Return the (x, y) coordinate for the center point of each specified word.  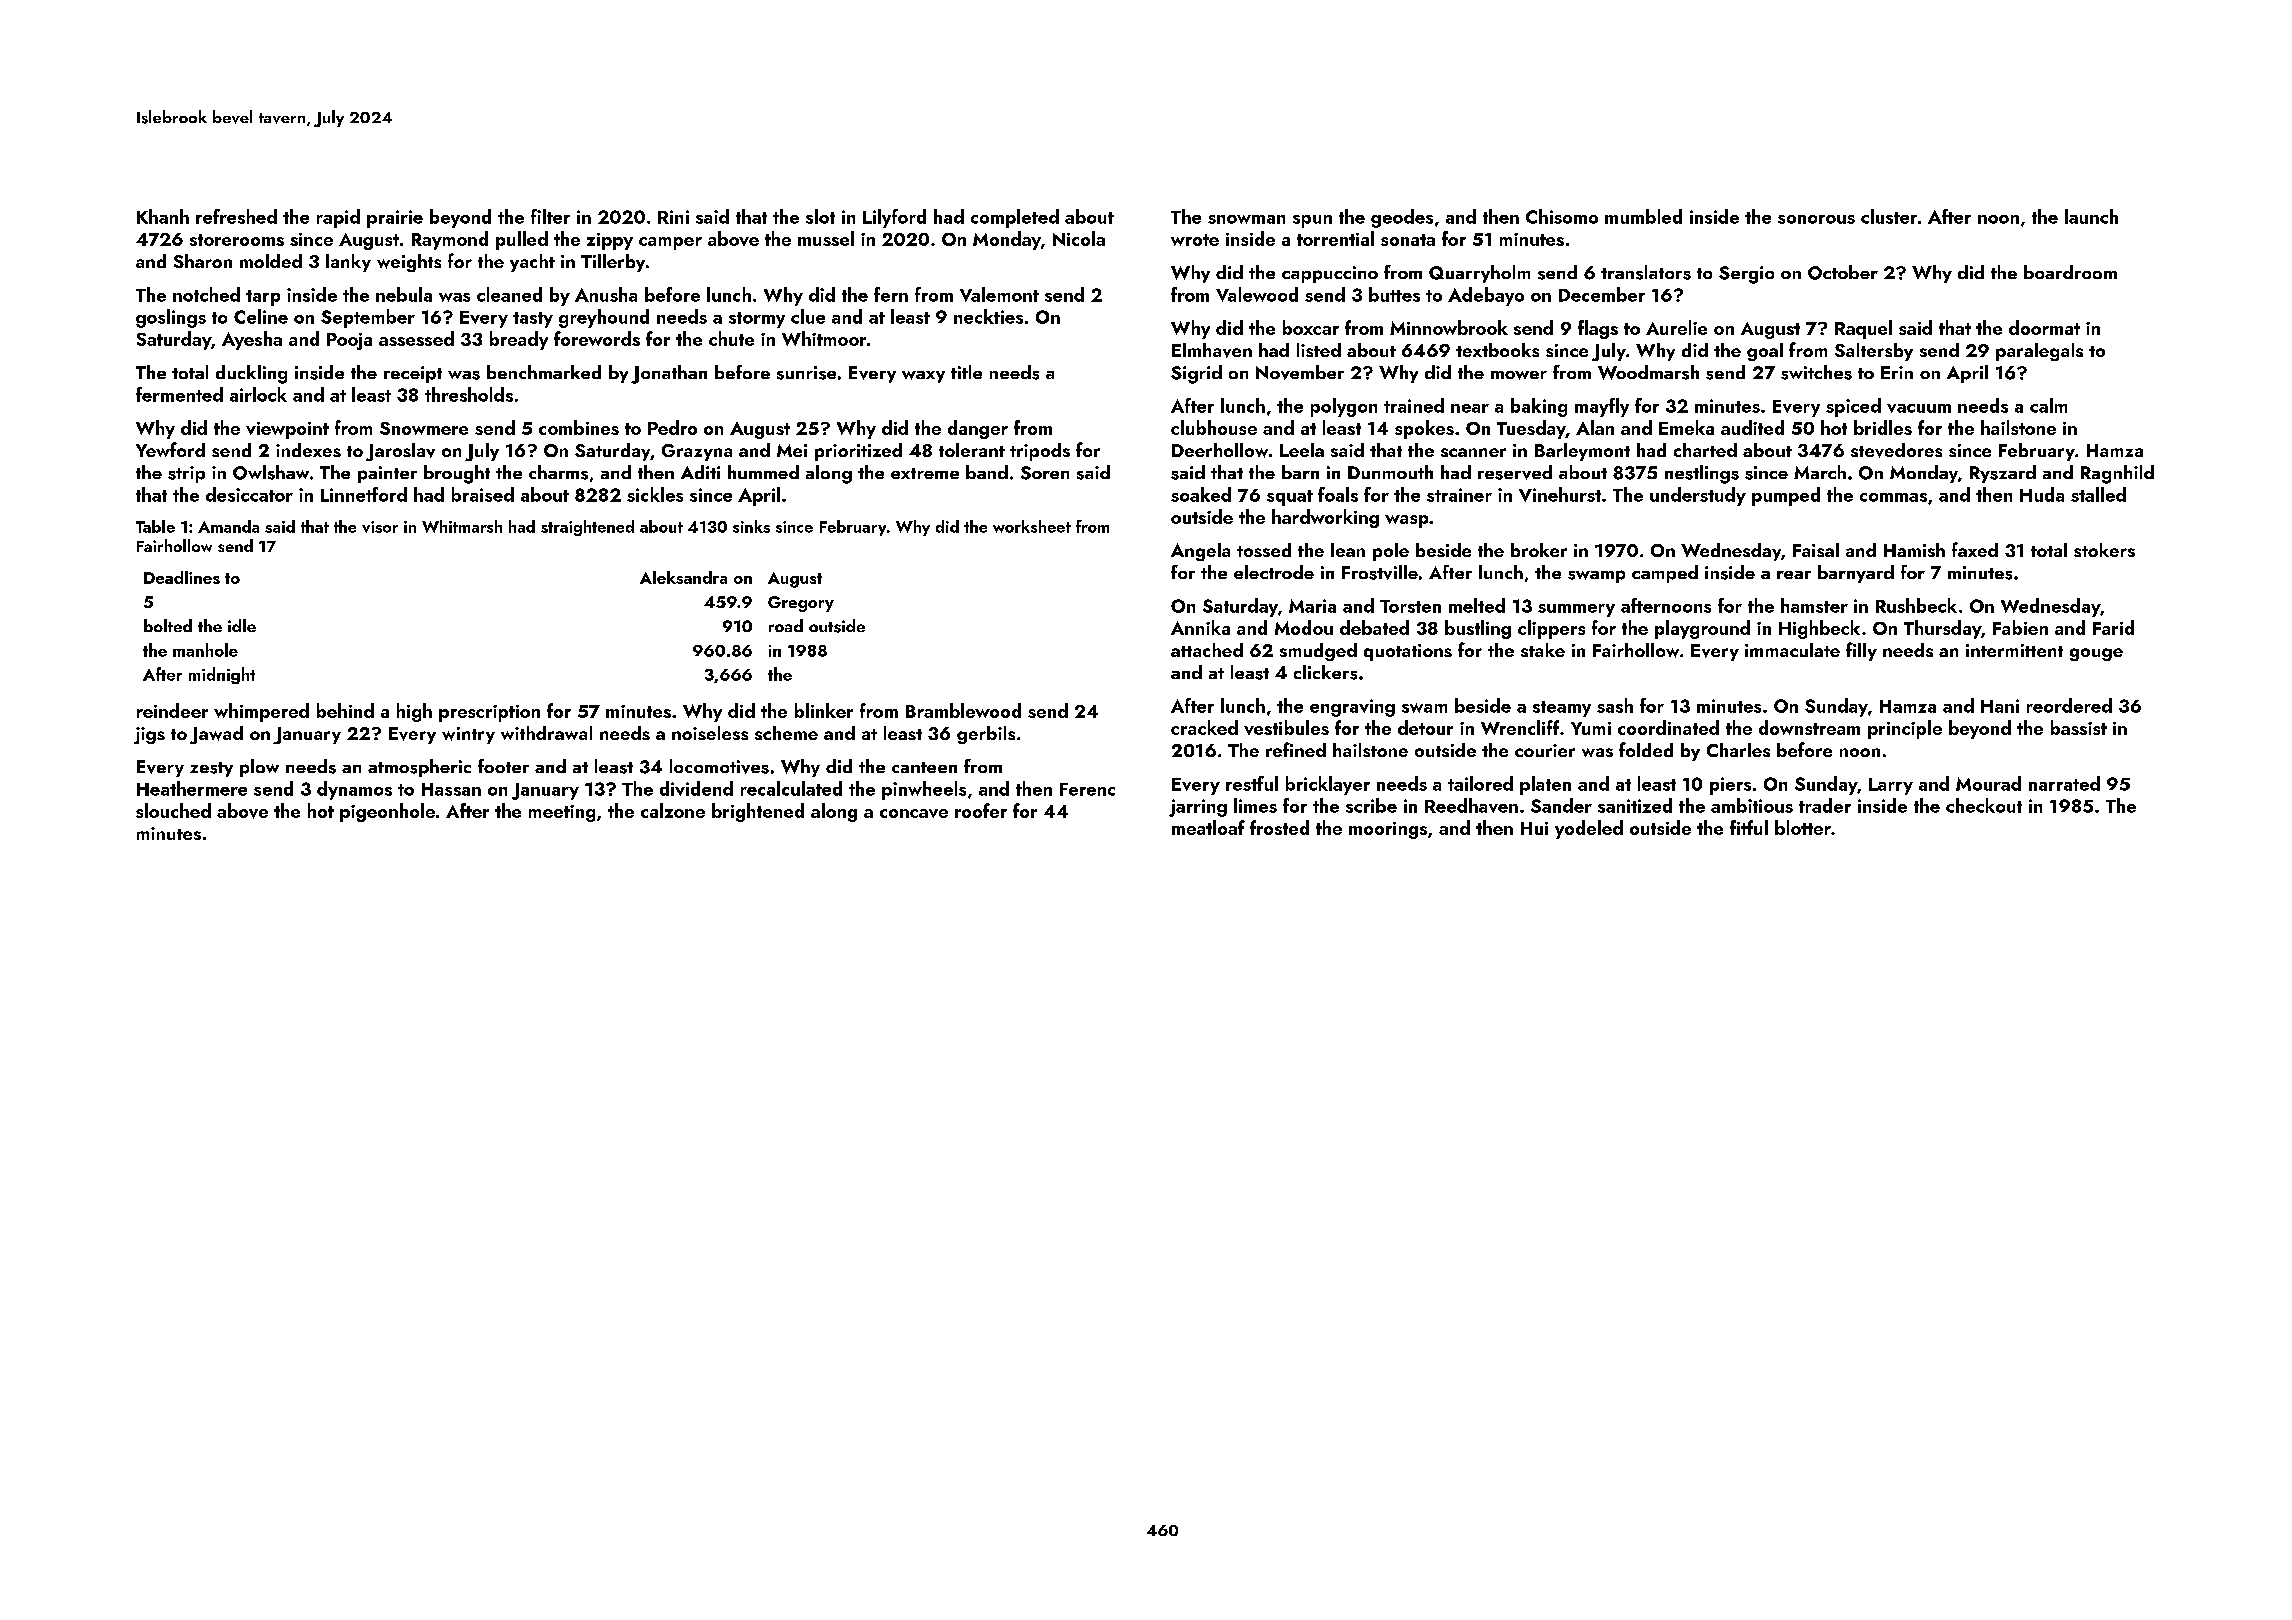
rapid (338, 218)
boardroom (2070, 272)
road (786, 625)
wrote (1195, 240)
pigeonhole (387, 812)
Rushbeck (1916, 605)
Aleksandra (683, 577)
